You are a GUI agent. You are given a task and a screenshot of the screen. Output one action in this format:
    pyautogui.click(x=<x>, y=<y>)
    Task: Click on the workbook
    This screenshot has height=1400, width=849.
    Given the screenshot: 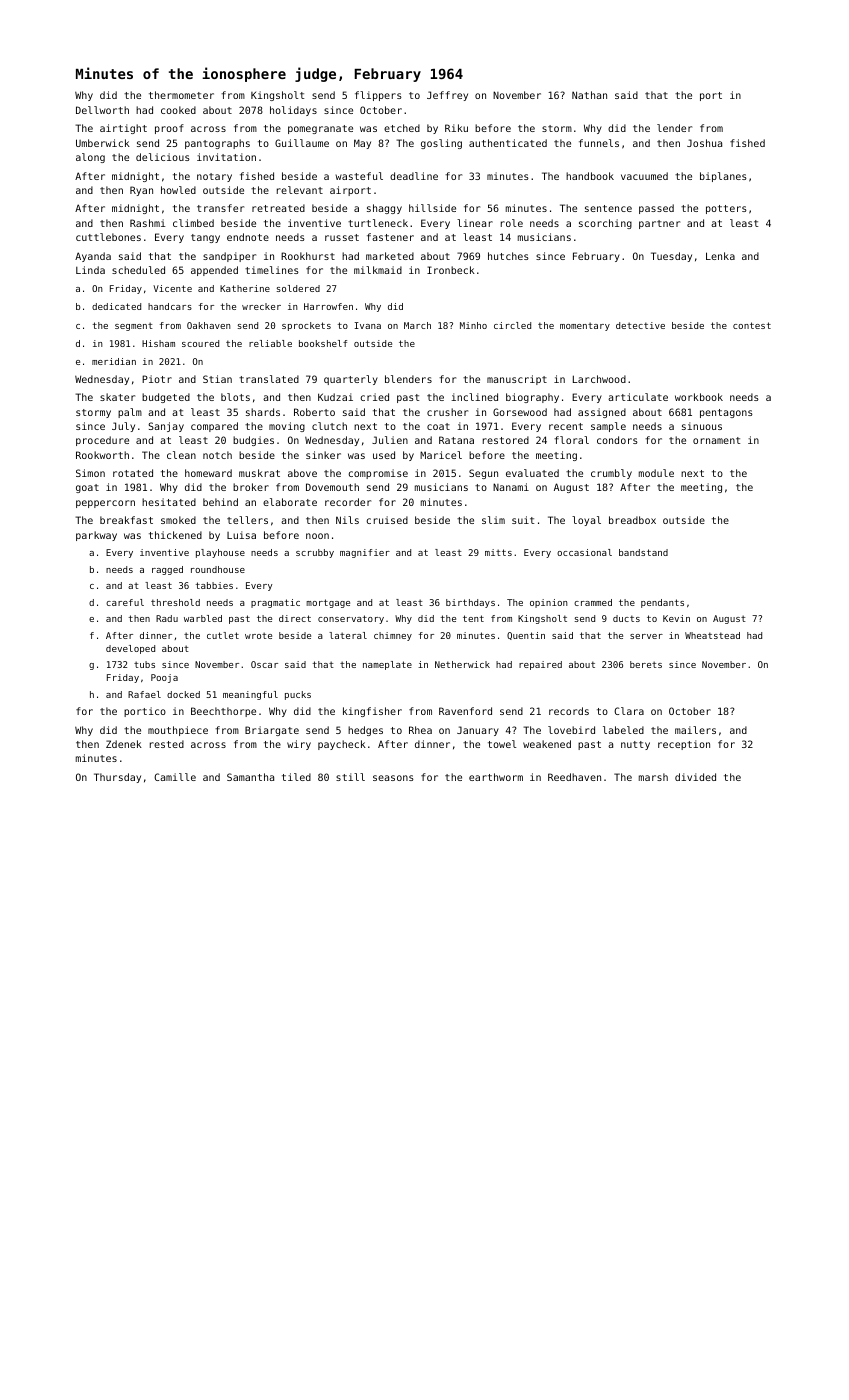 What is the action you would take?
    pyautogui.click(x=699, y=397)
